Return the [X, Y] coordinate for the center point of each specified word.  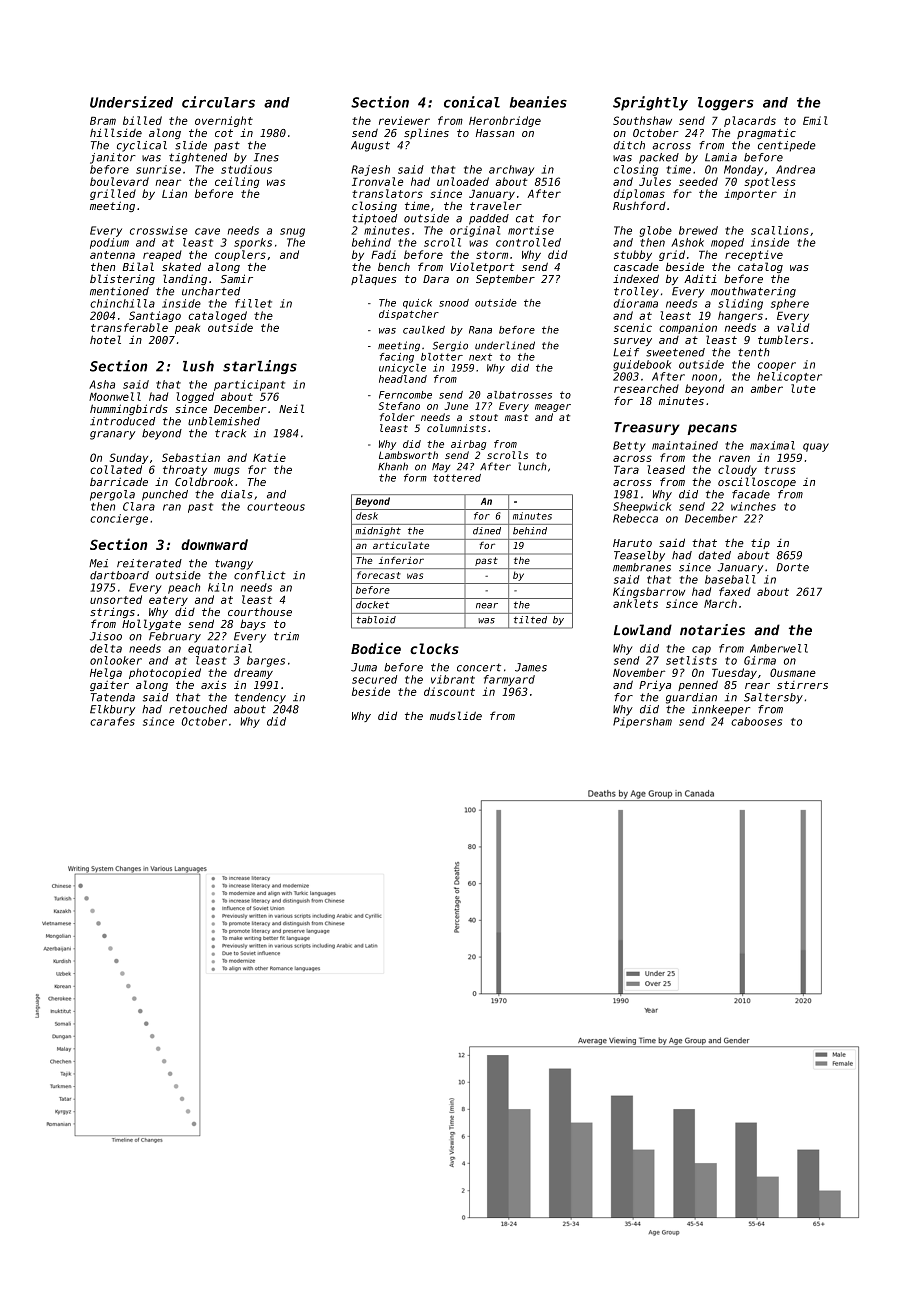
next [480, 357]
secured [374, 679]
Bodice [376, 648]
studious [246, 169]
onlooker [116, 660]
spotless [770, 182]
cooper [777, 366]
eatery [168, 601]
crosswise [159, 230]
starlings [260, 367]
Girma [760, 660]
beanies [538, 102]
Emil [815, 120]
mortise [531, 230]
